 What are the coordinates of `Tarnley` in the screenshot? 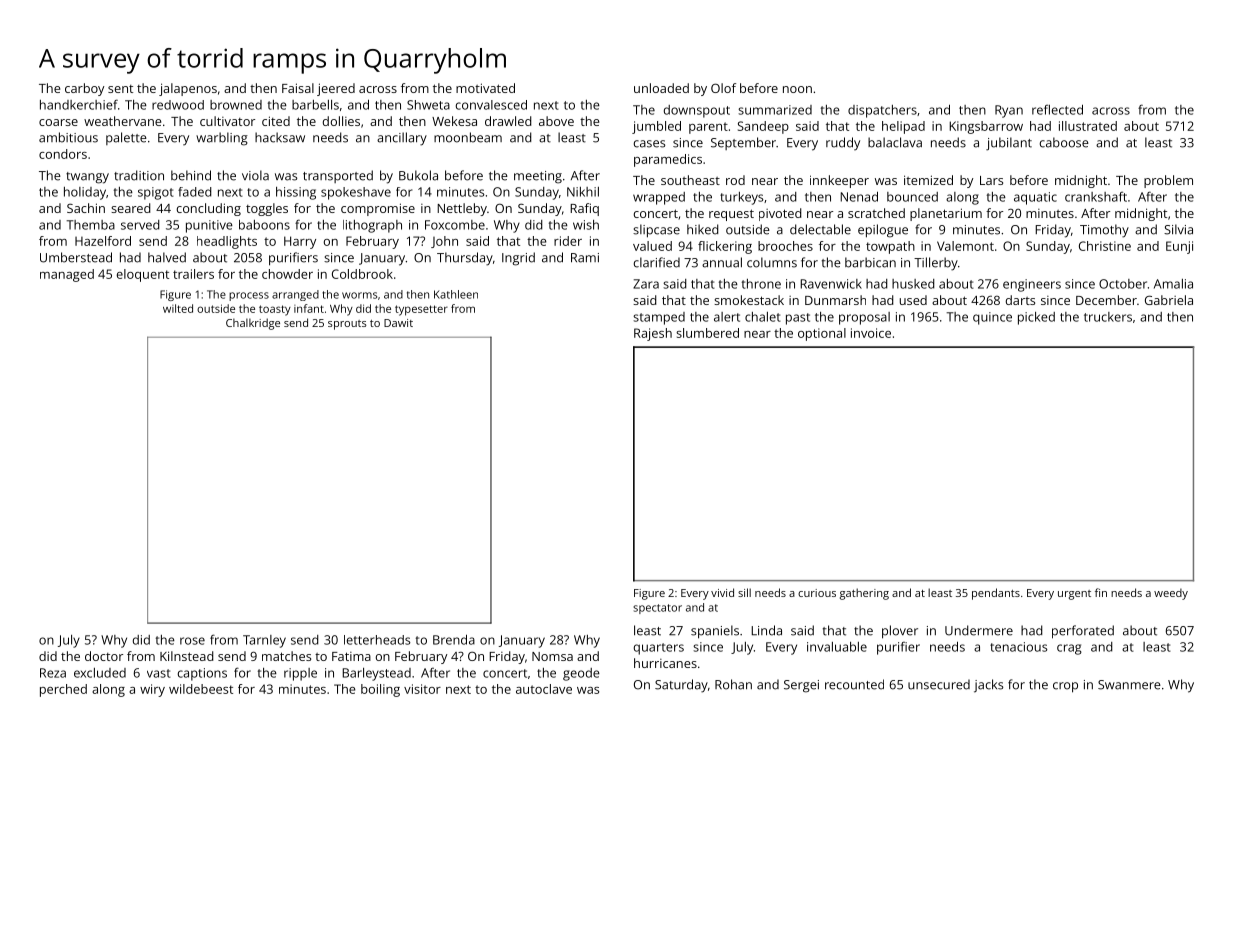 It's located at (264, 641).
